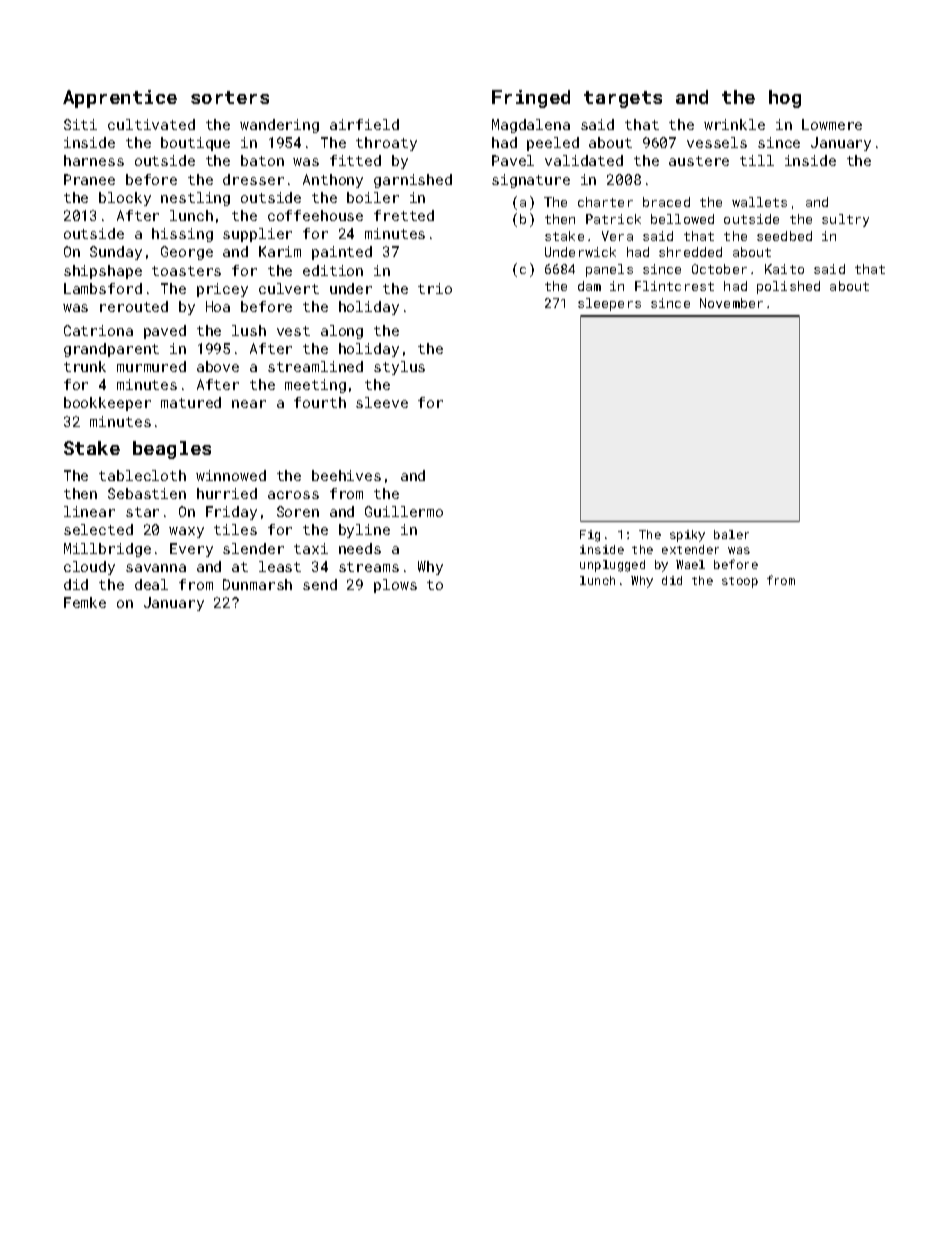  Describe the element at coordinates (687, 536) in the page. I see `spiky` at that location.
